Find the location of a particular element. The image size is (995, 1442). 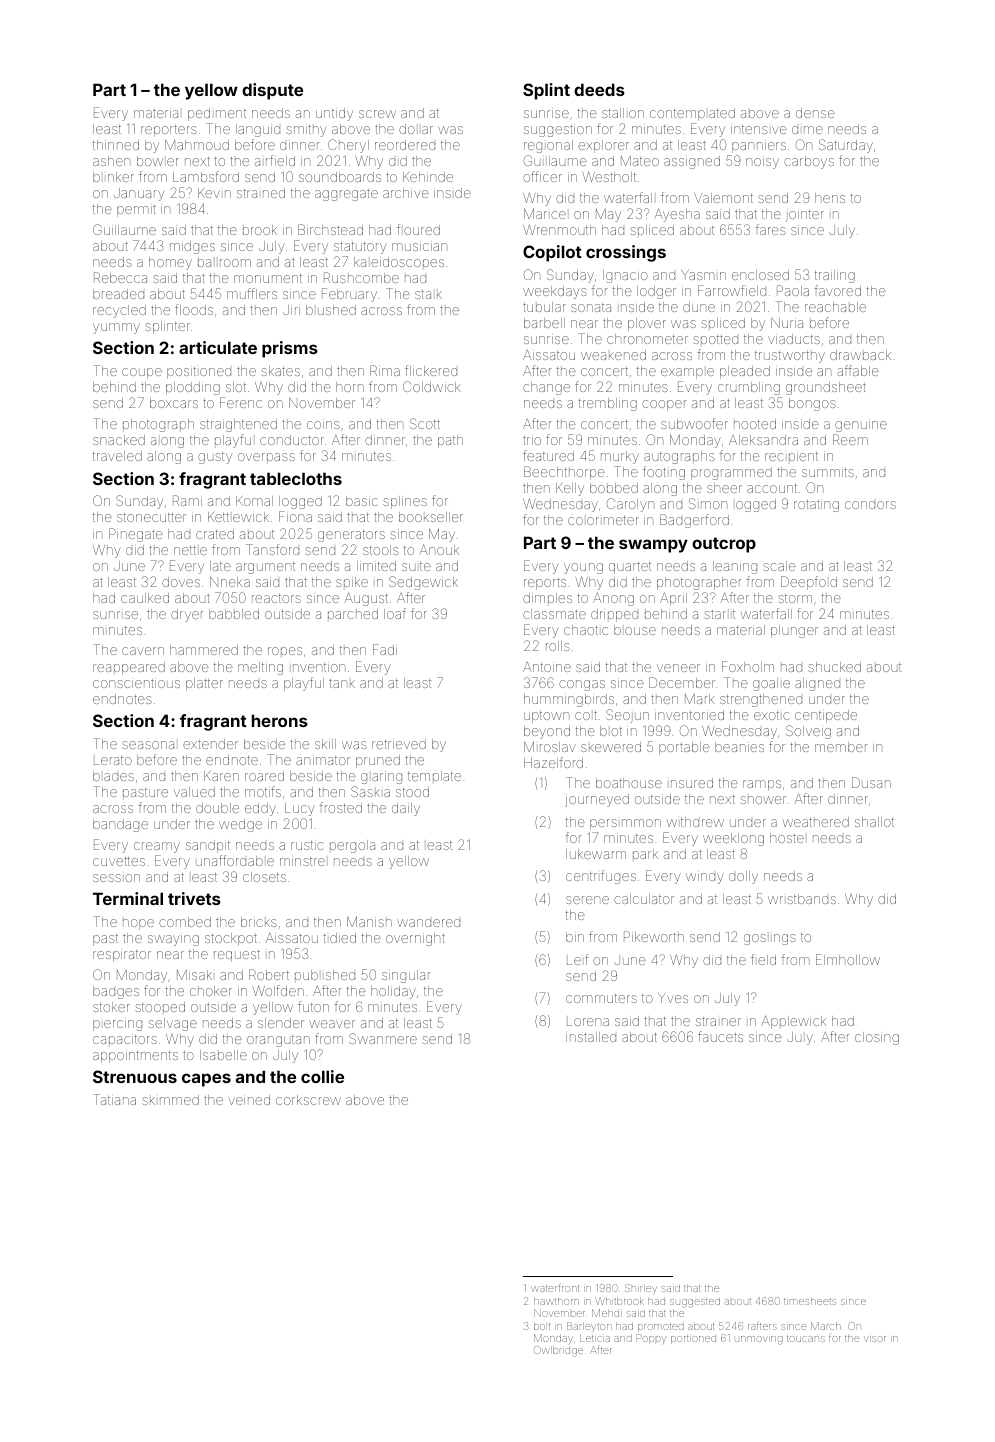

deeds is located at coordinates (599, 89).
